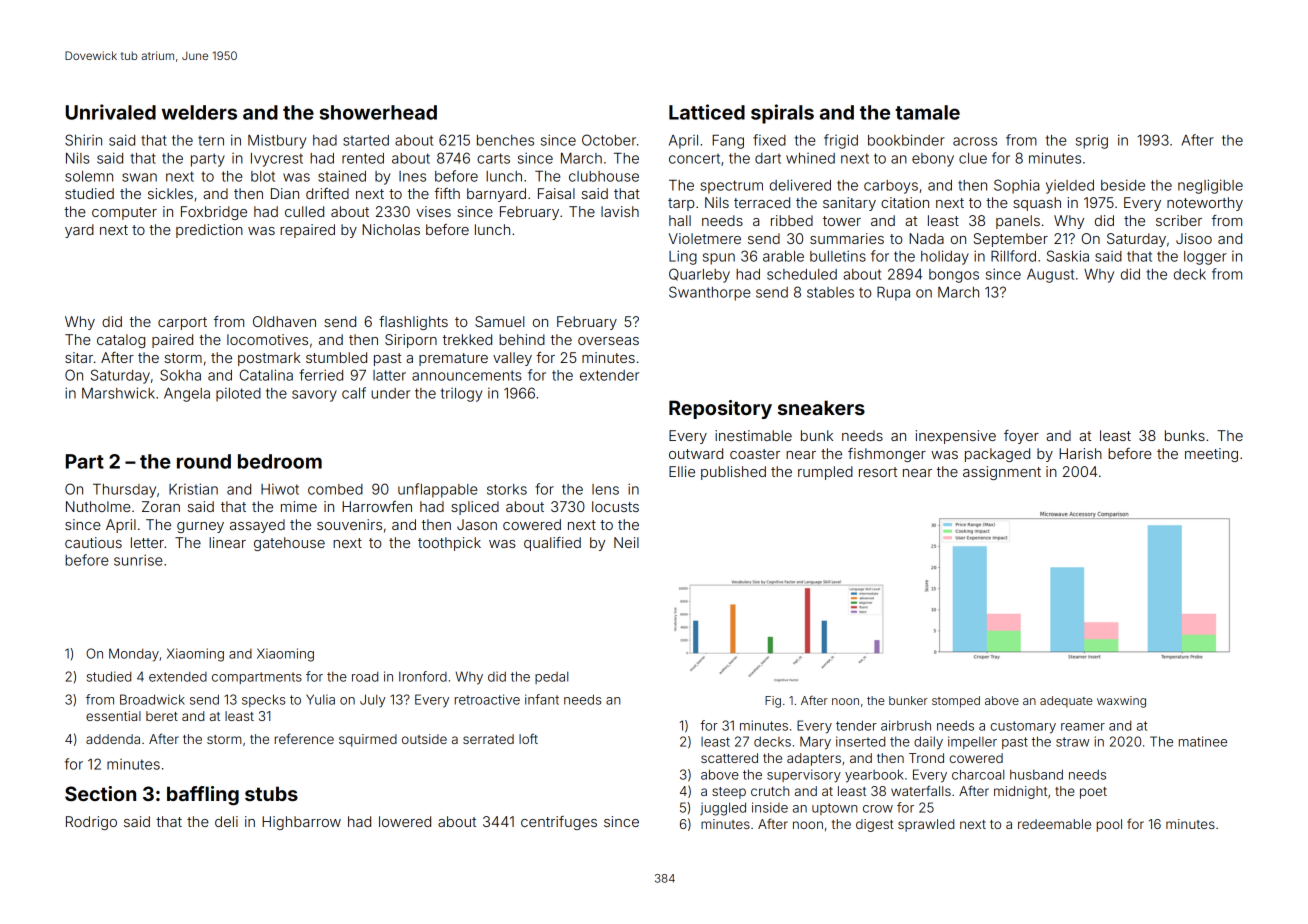 This screenshot has height=924, width=1308. Describe the element at coordinates (487, 699) in the screenshot. I see `retroactive` at that location.
